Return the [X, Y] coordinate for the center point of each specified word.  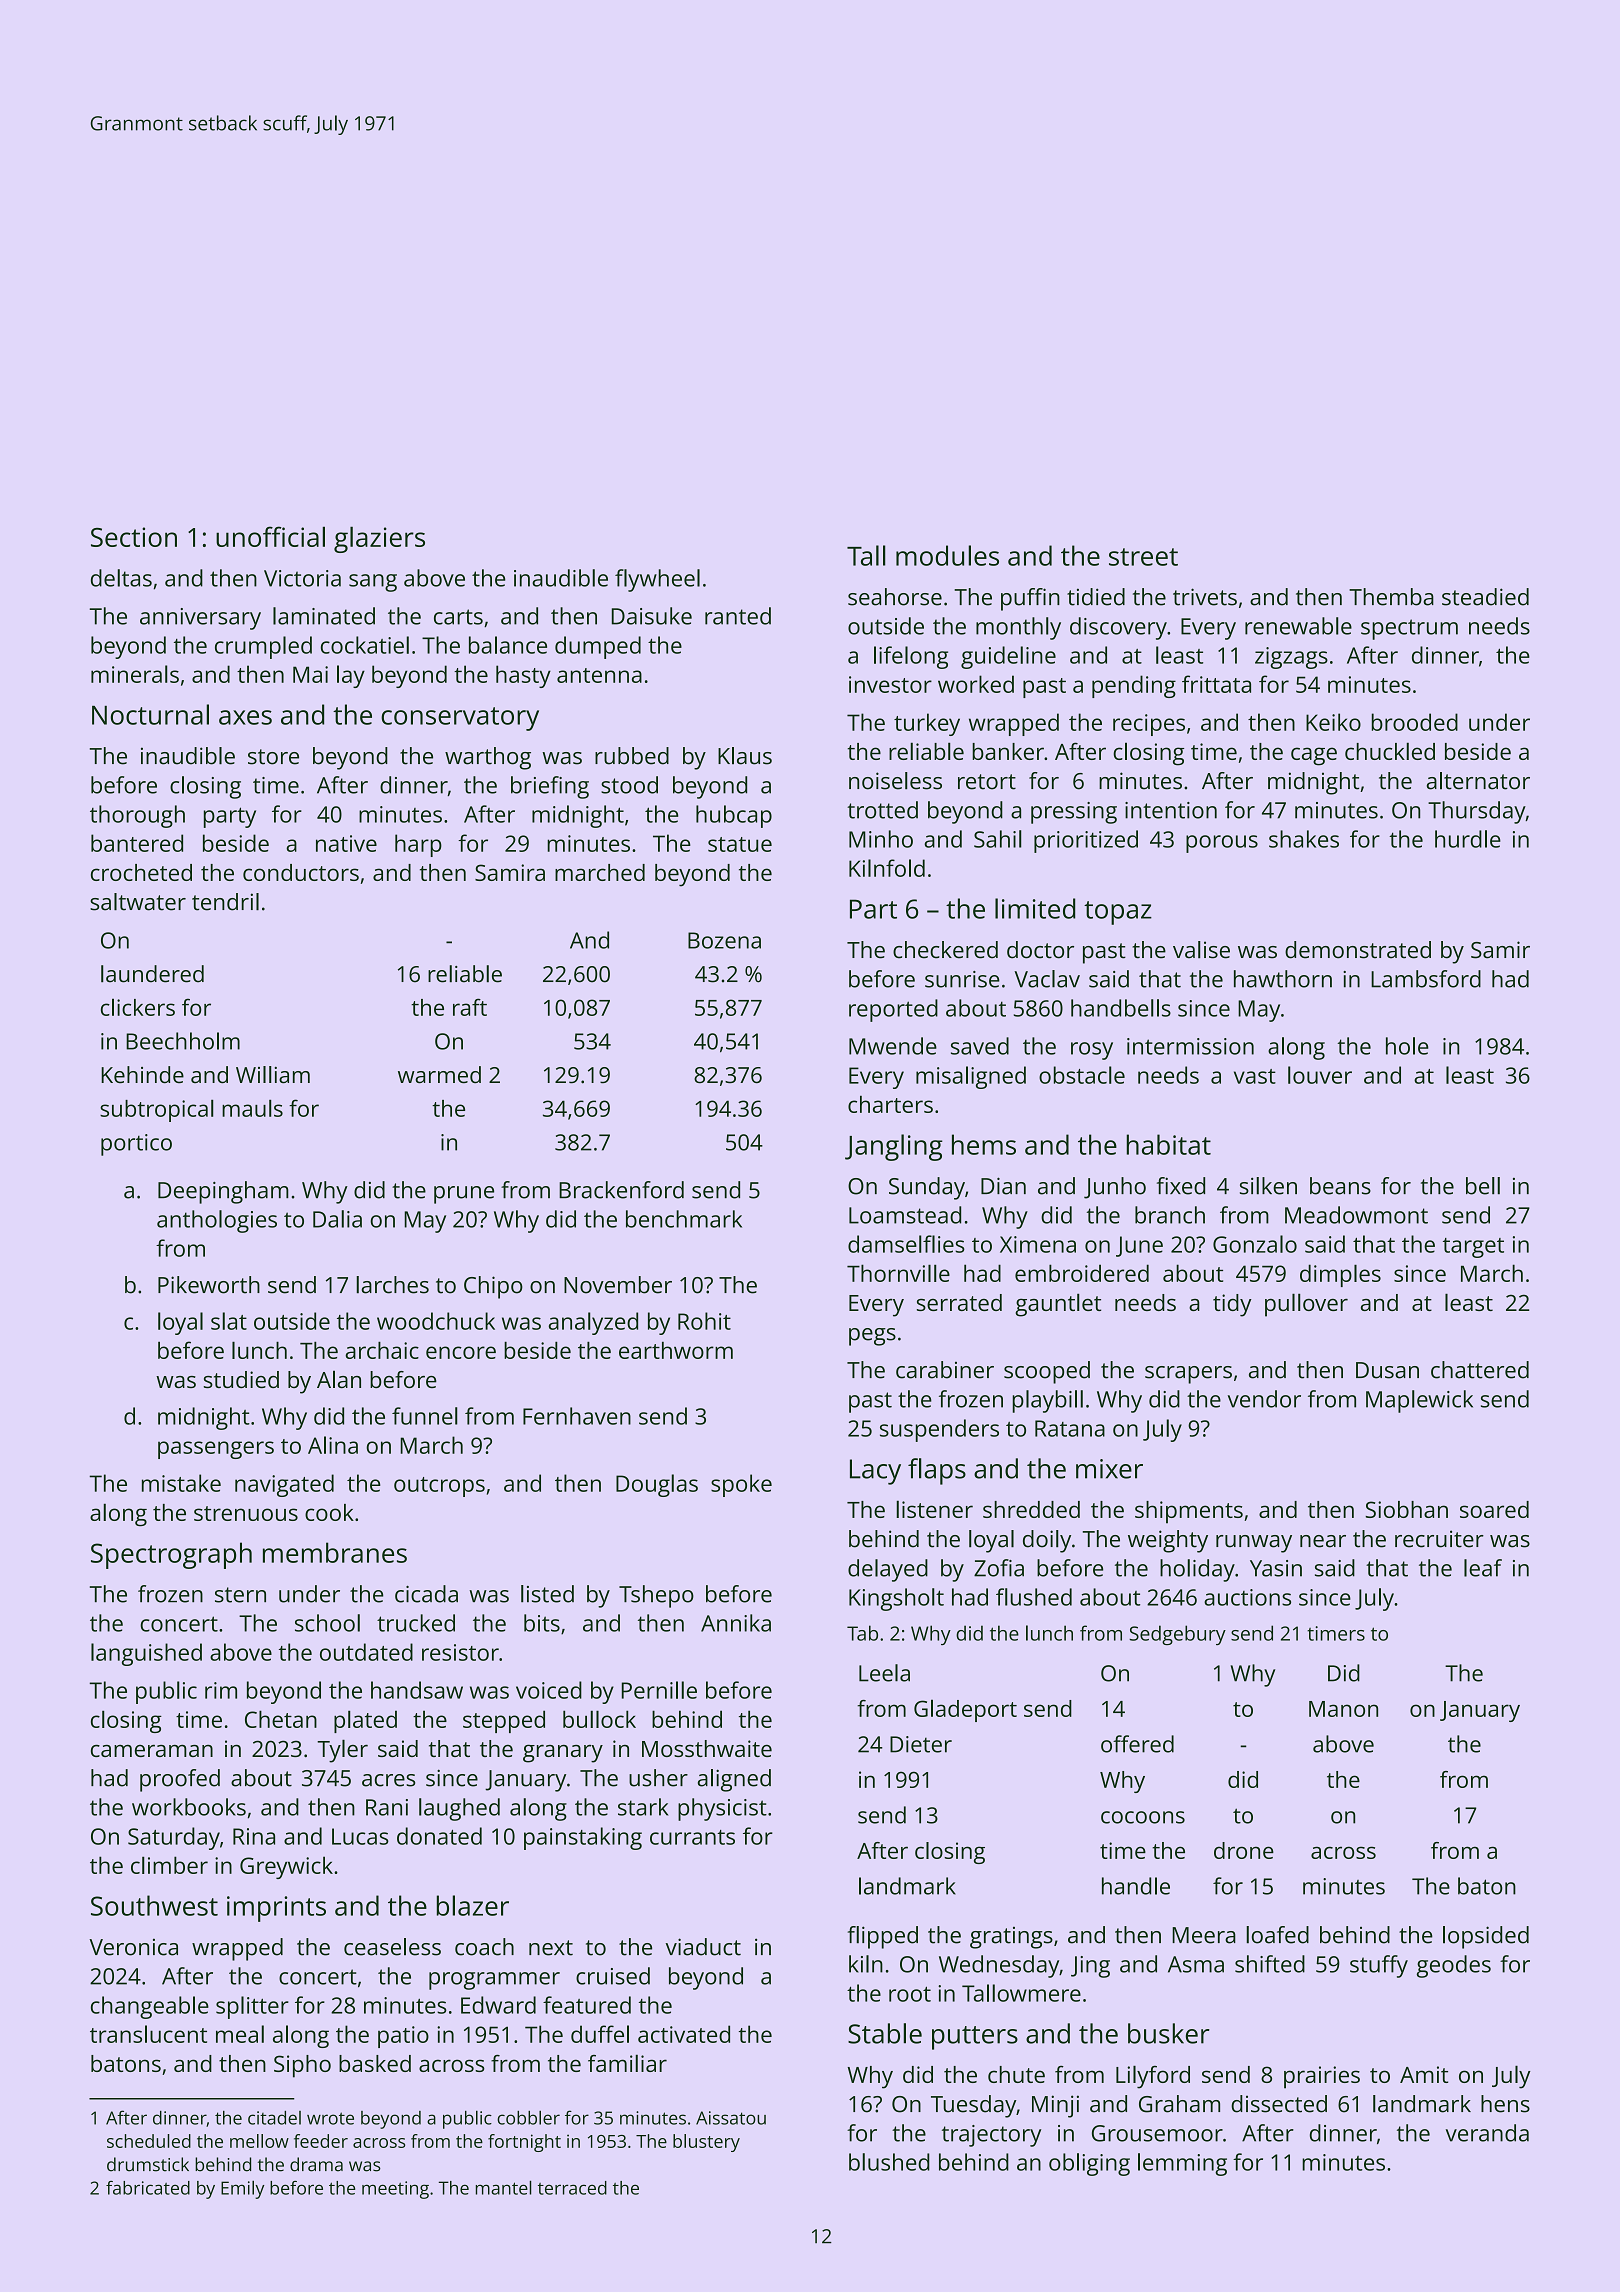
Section [134, 537]
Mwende [893, 1046]
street [1143, 557]
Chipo [493, 1287]
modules [947, 555]
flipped [883, 1937]
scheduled [149, 2141]
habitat [1168, 1144]
